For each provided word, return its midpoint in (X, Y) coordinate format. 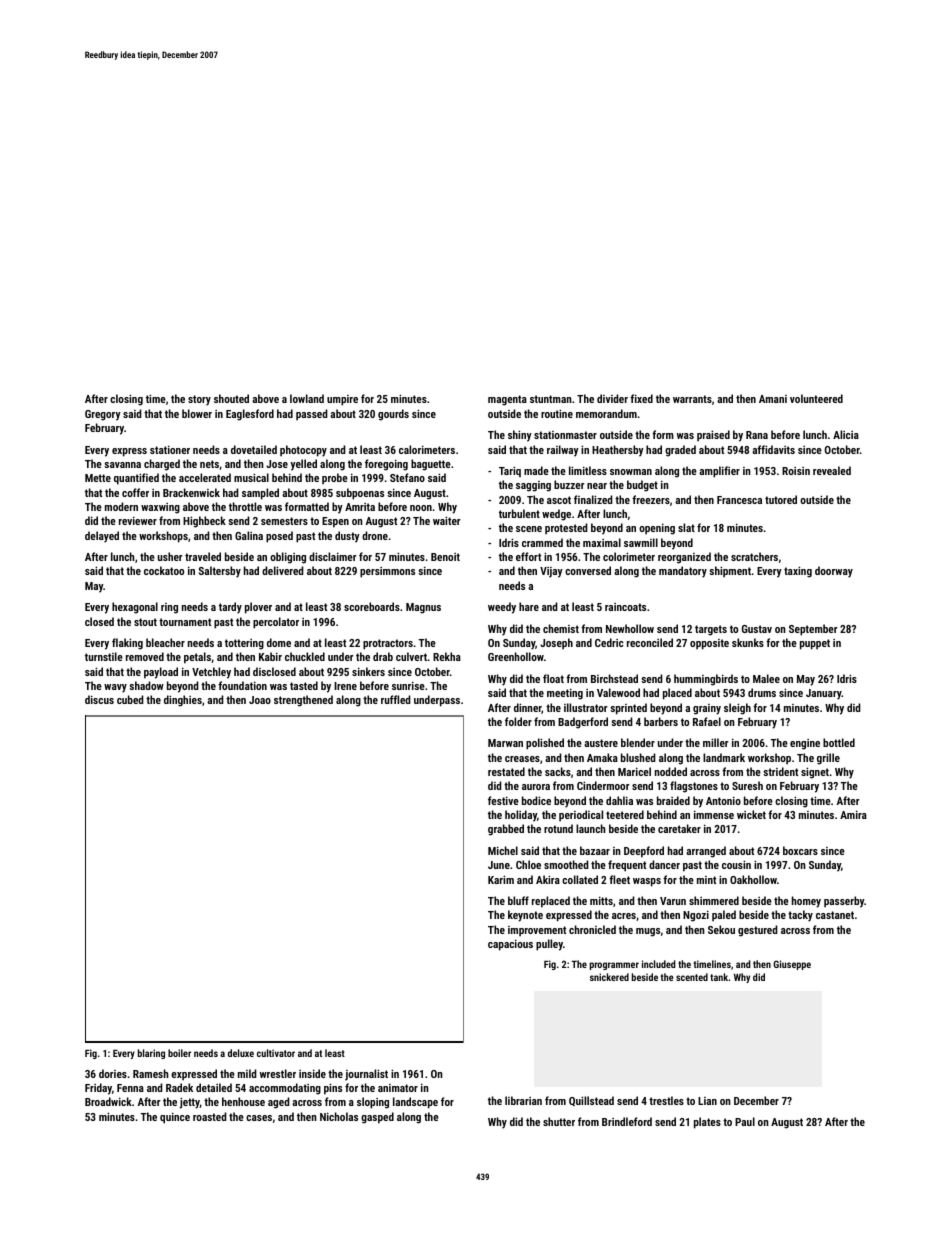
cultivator (276, 1053)
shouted (231, 398)
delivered (283, 570)
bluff (518, 900)
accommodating (285, 1089)
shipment (730, 572)
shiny (520, 436)
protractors (388, 644)
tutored (781, 499)
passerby (844, 902)
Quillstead (591, 1101)
